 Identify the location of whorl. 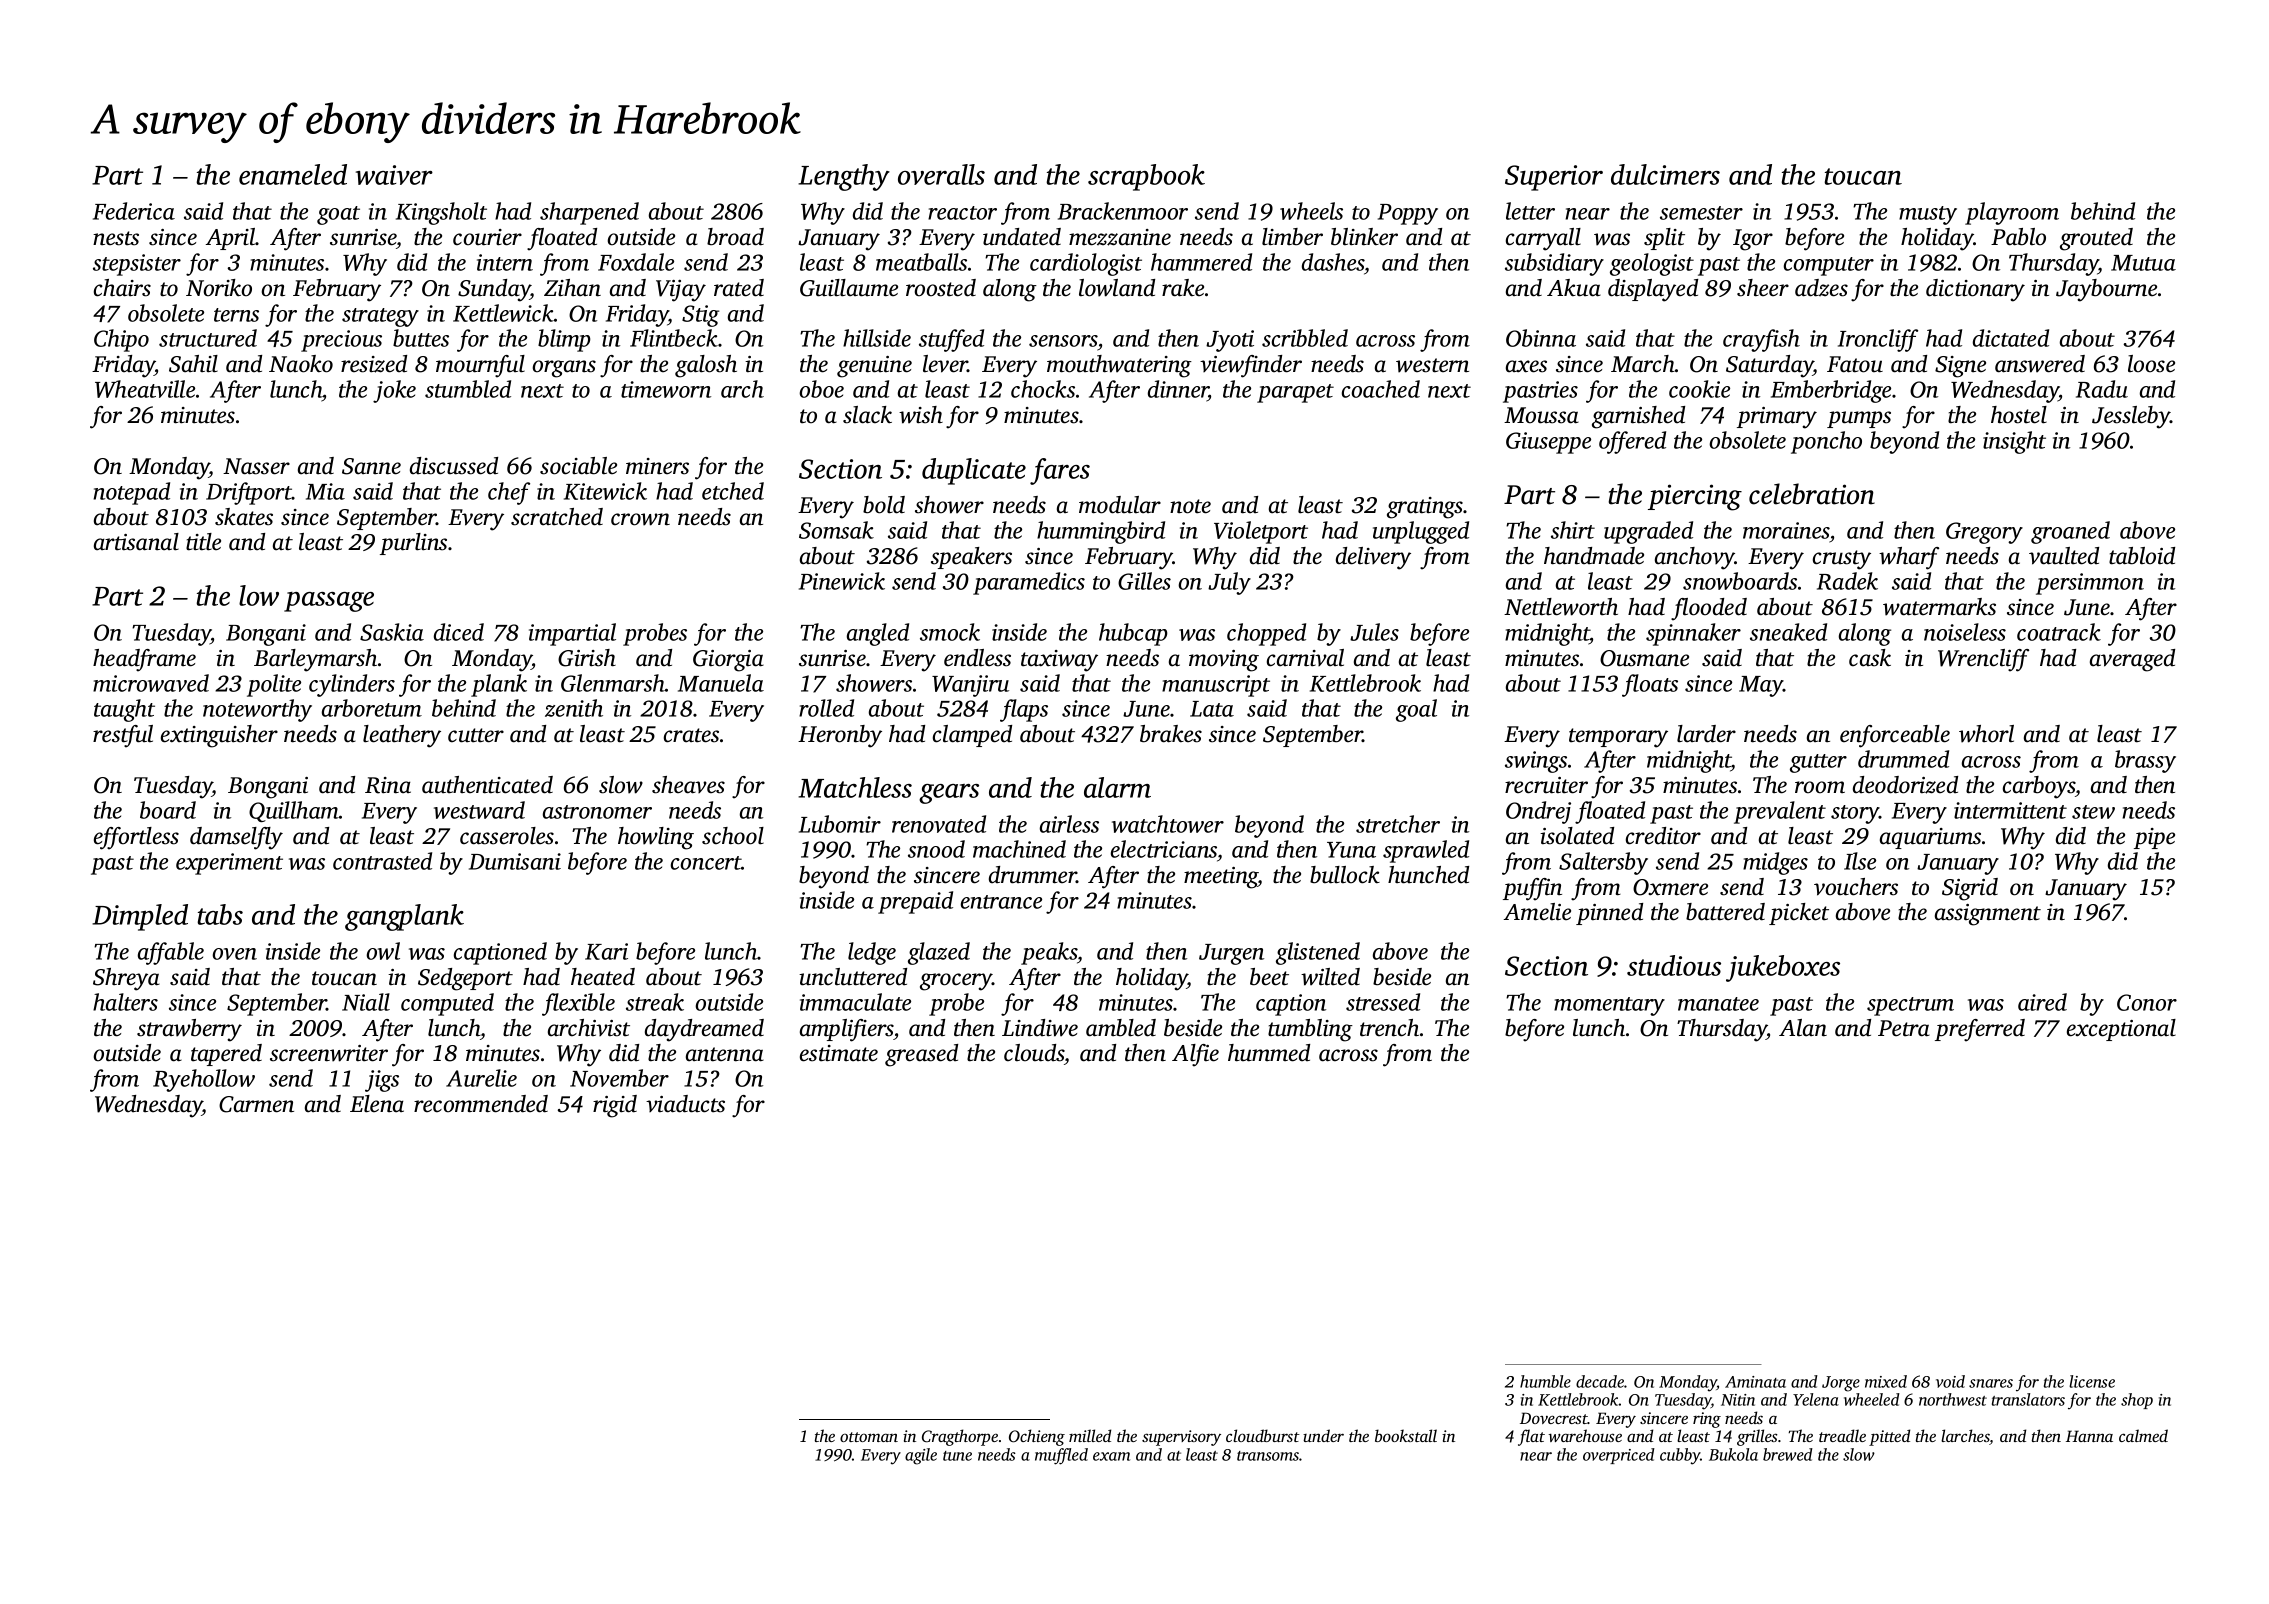
(1986, 734).
